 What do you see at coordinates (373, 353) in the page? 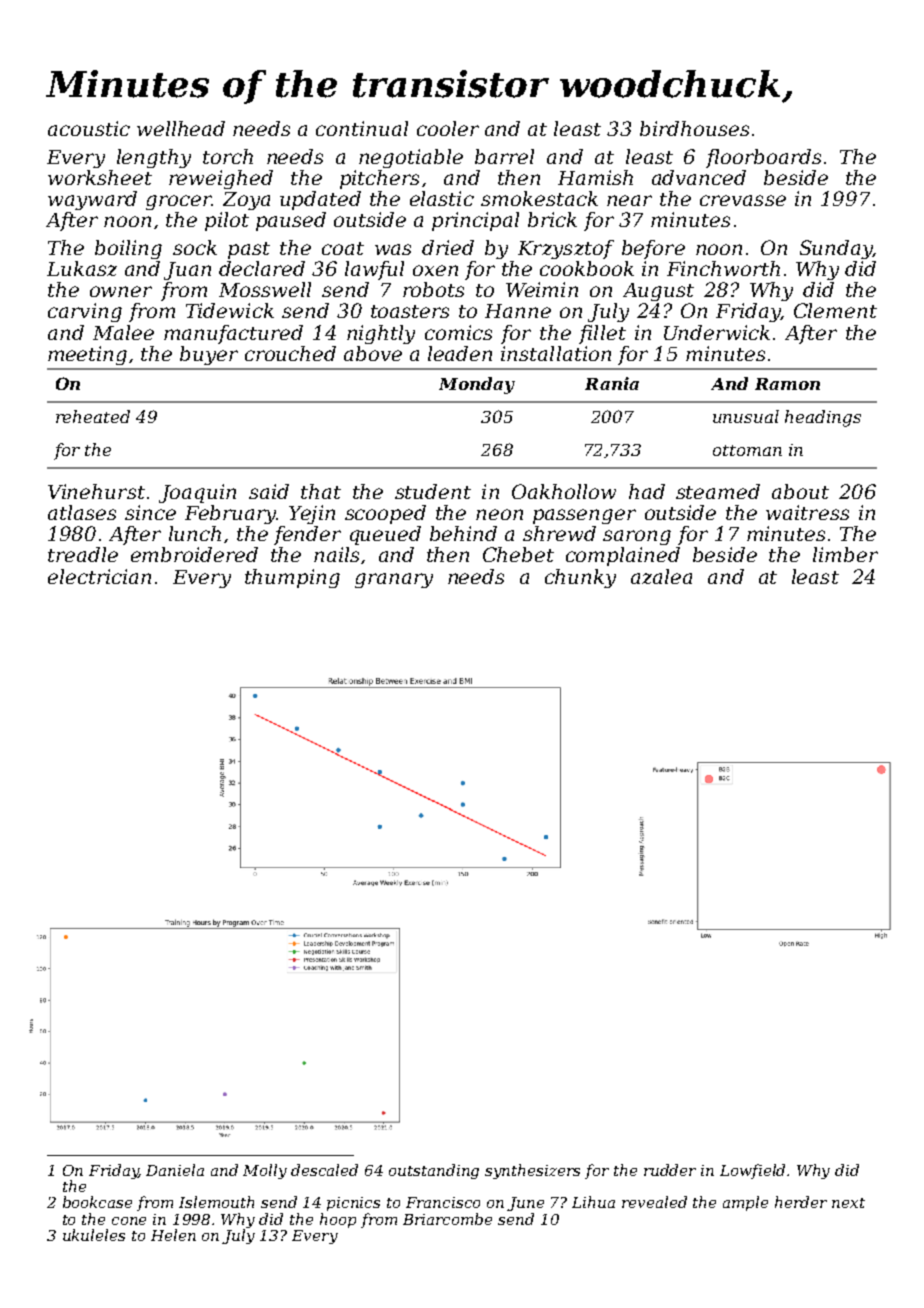
I see `above` at bounding box center [373, 353].
